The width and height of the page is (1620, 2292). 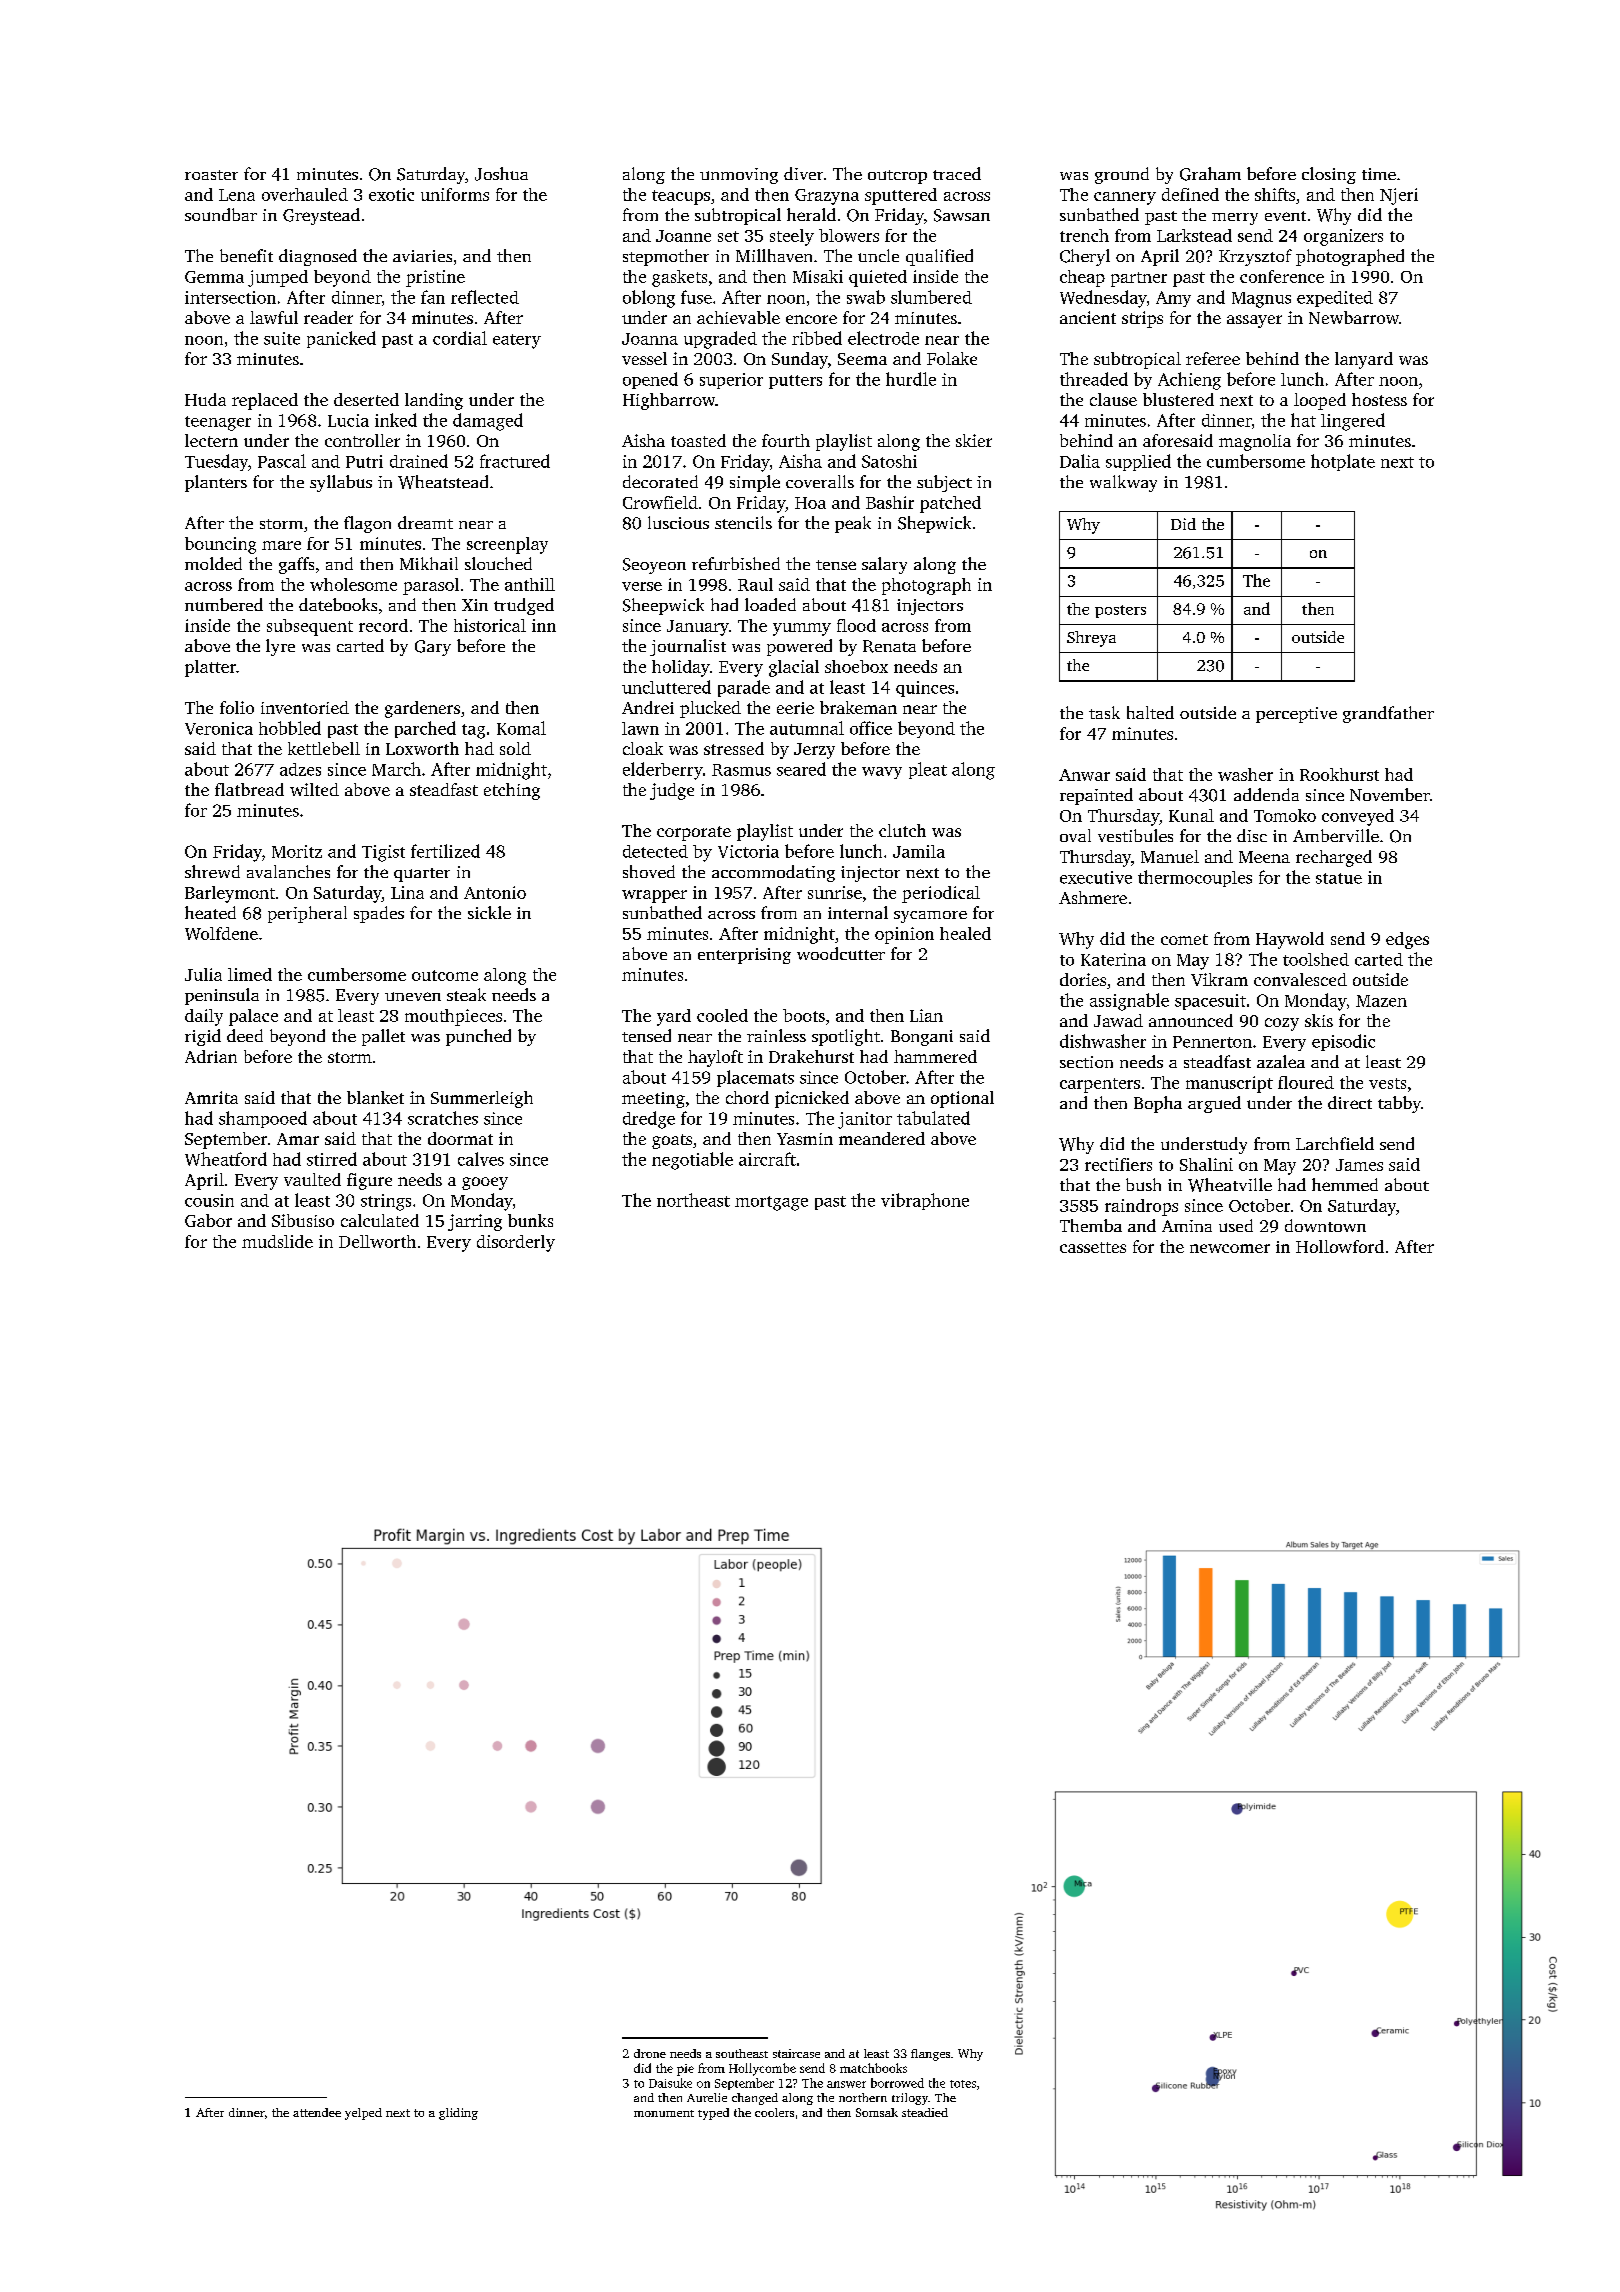 I want to click on powered, so click(x=799, y=647).
